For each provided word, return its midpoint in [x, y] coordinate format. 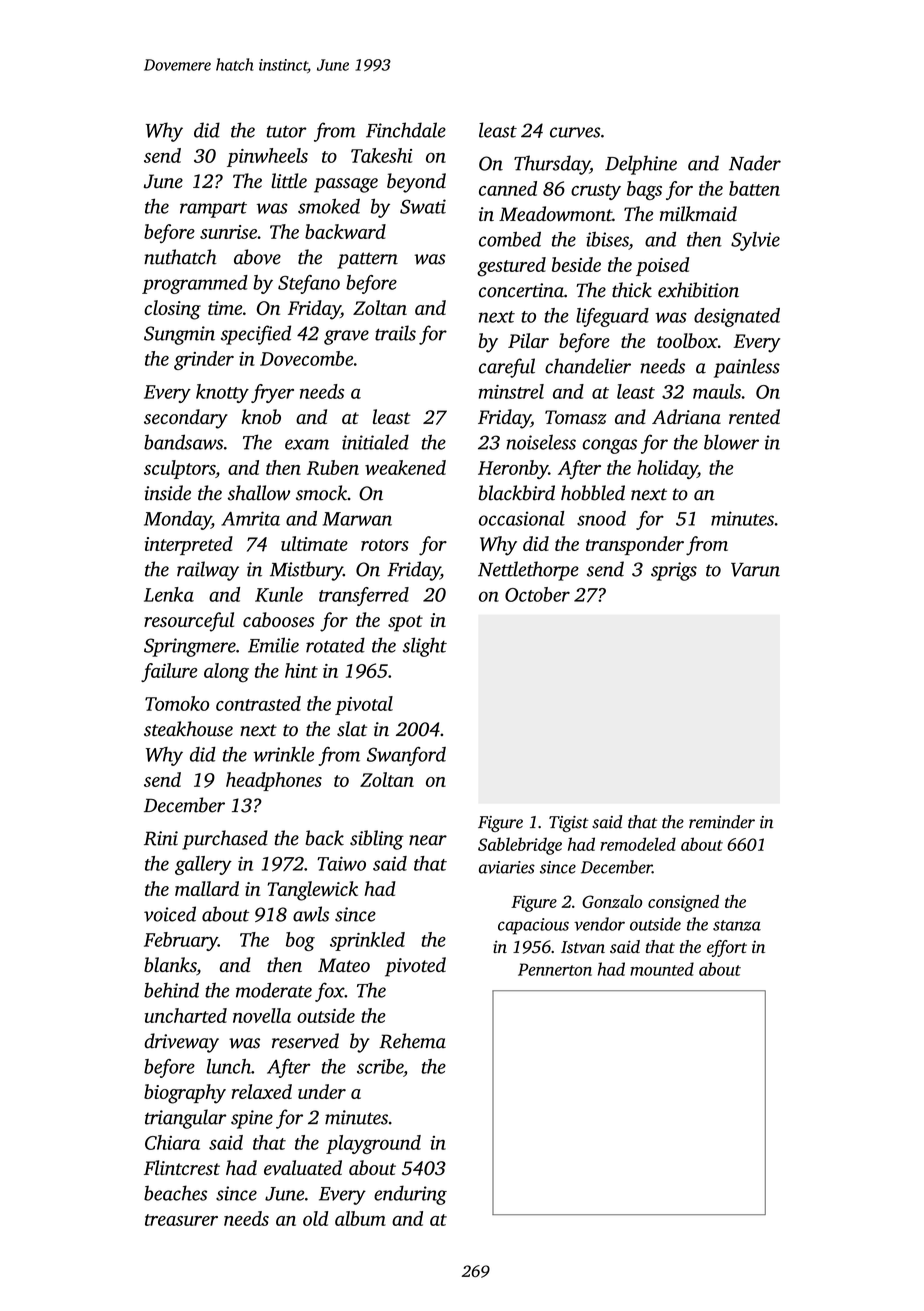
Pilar [528, 340]
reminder [722, 822]
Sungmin [179, 335]
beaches [175, 1193]
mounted [662, 969]
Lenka [169, 594]
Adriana [686, 416]
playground [373, 1144]
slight [425, 647]
